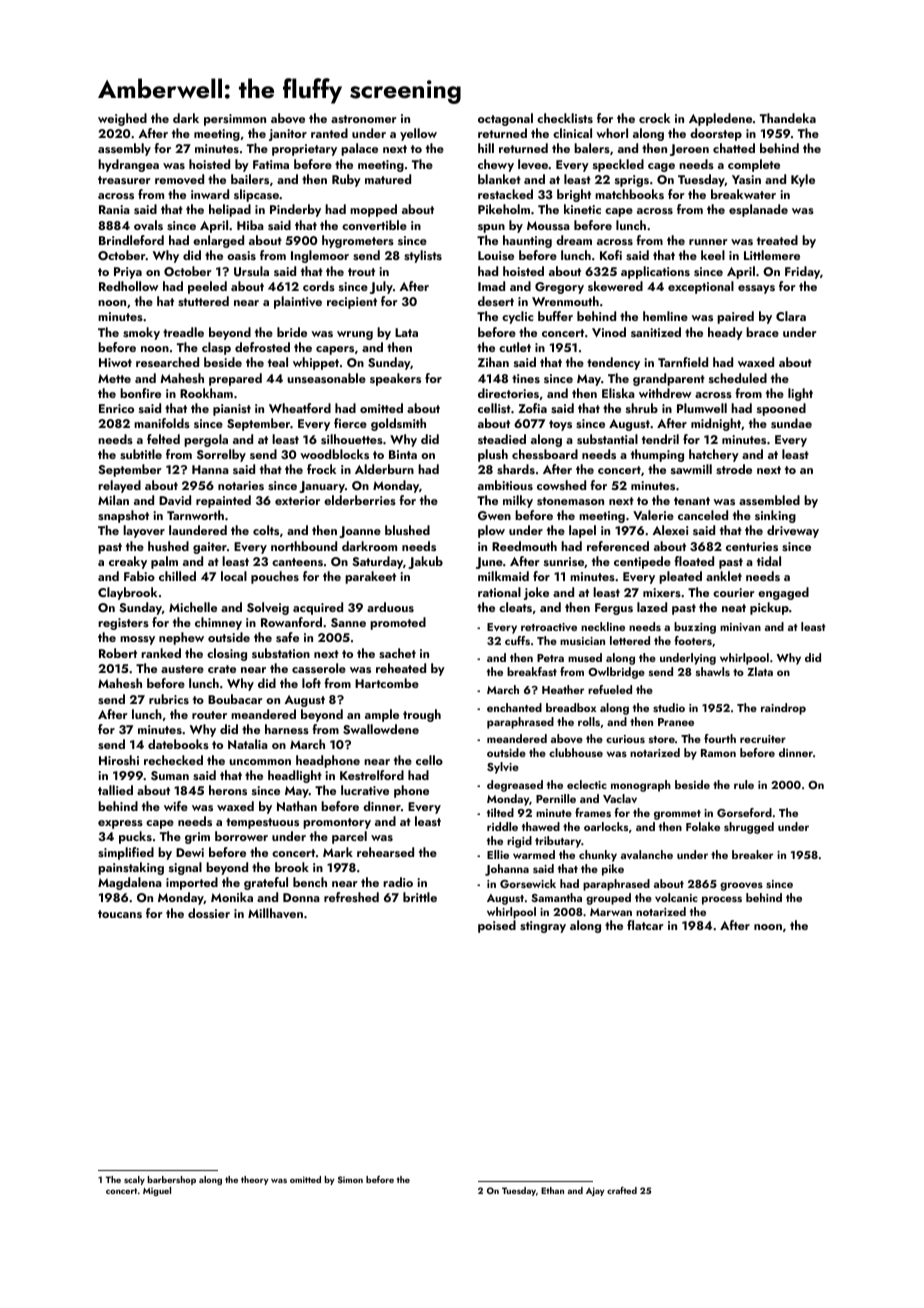 The height and width of the image is (1308, 924). What do you see at coordinates (287, 729) in the image?
I see `harness` at bounding box center [287, 729].
